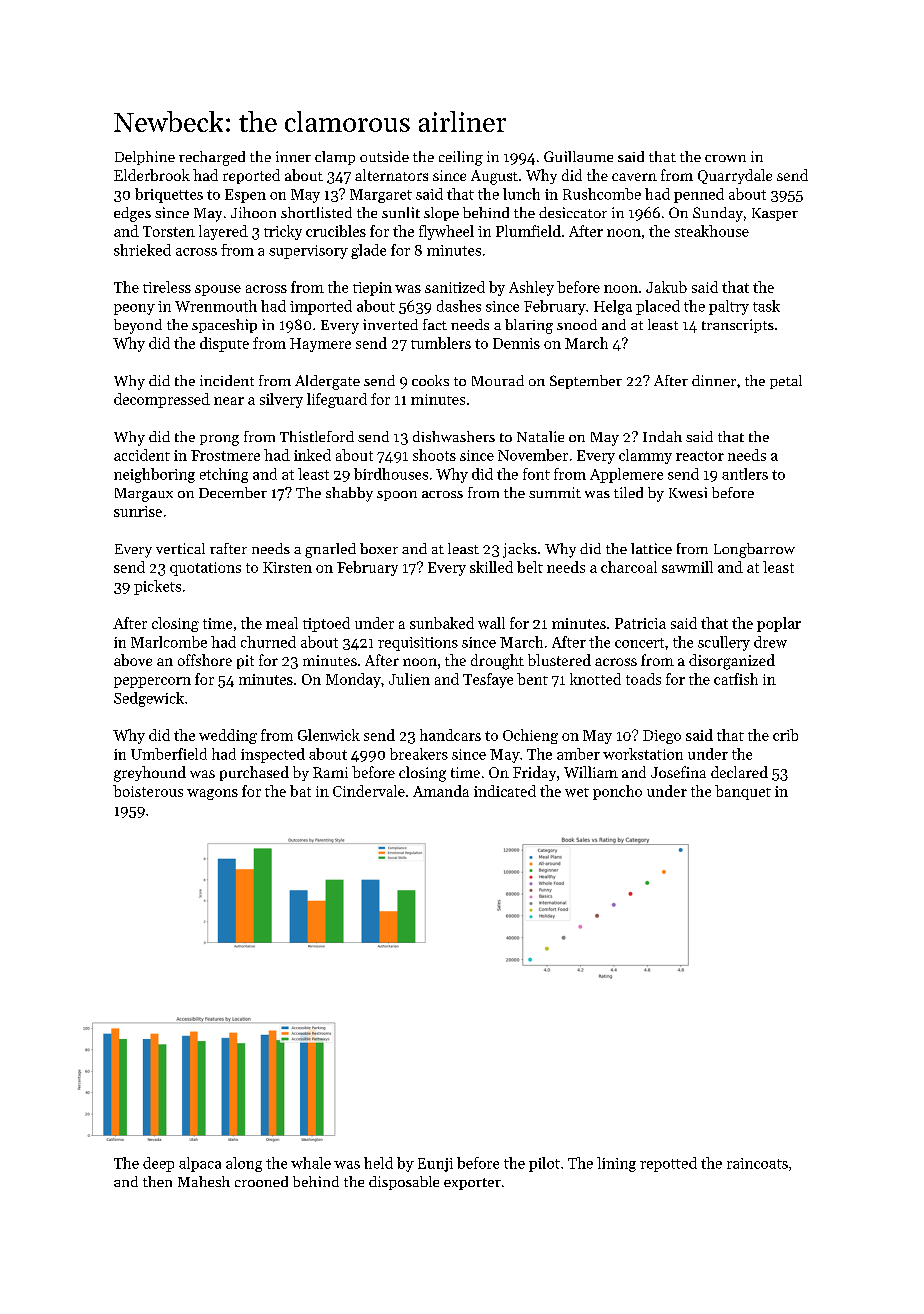  Describe the element at coordinates (261, 1181) in the screenshot. I see `crooned` at that location.
